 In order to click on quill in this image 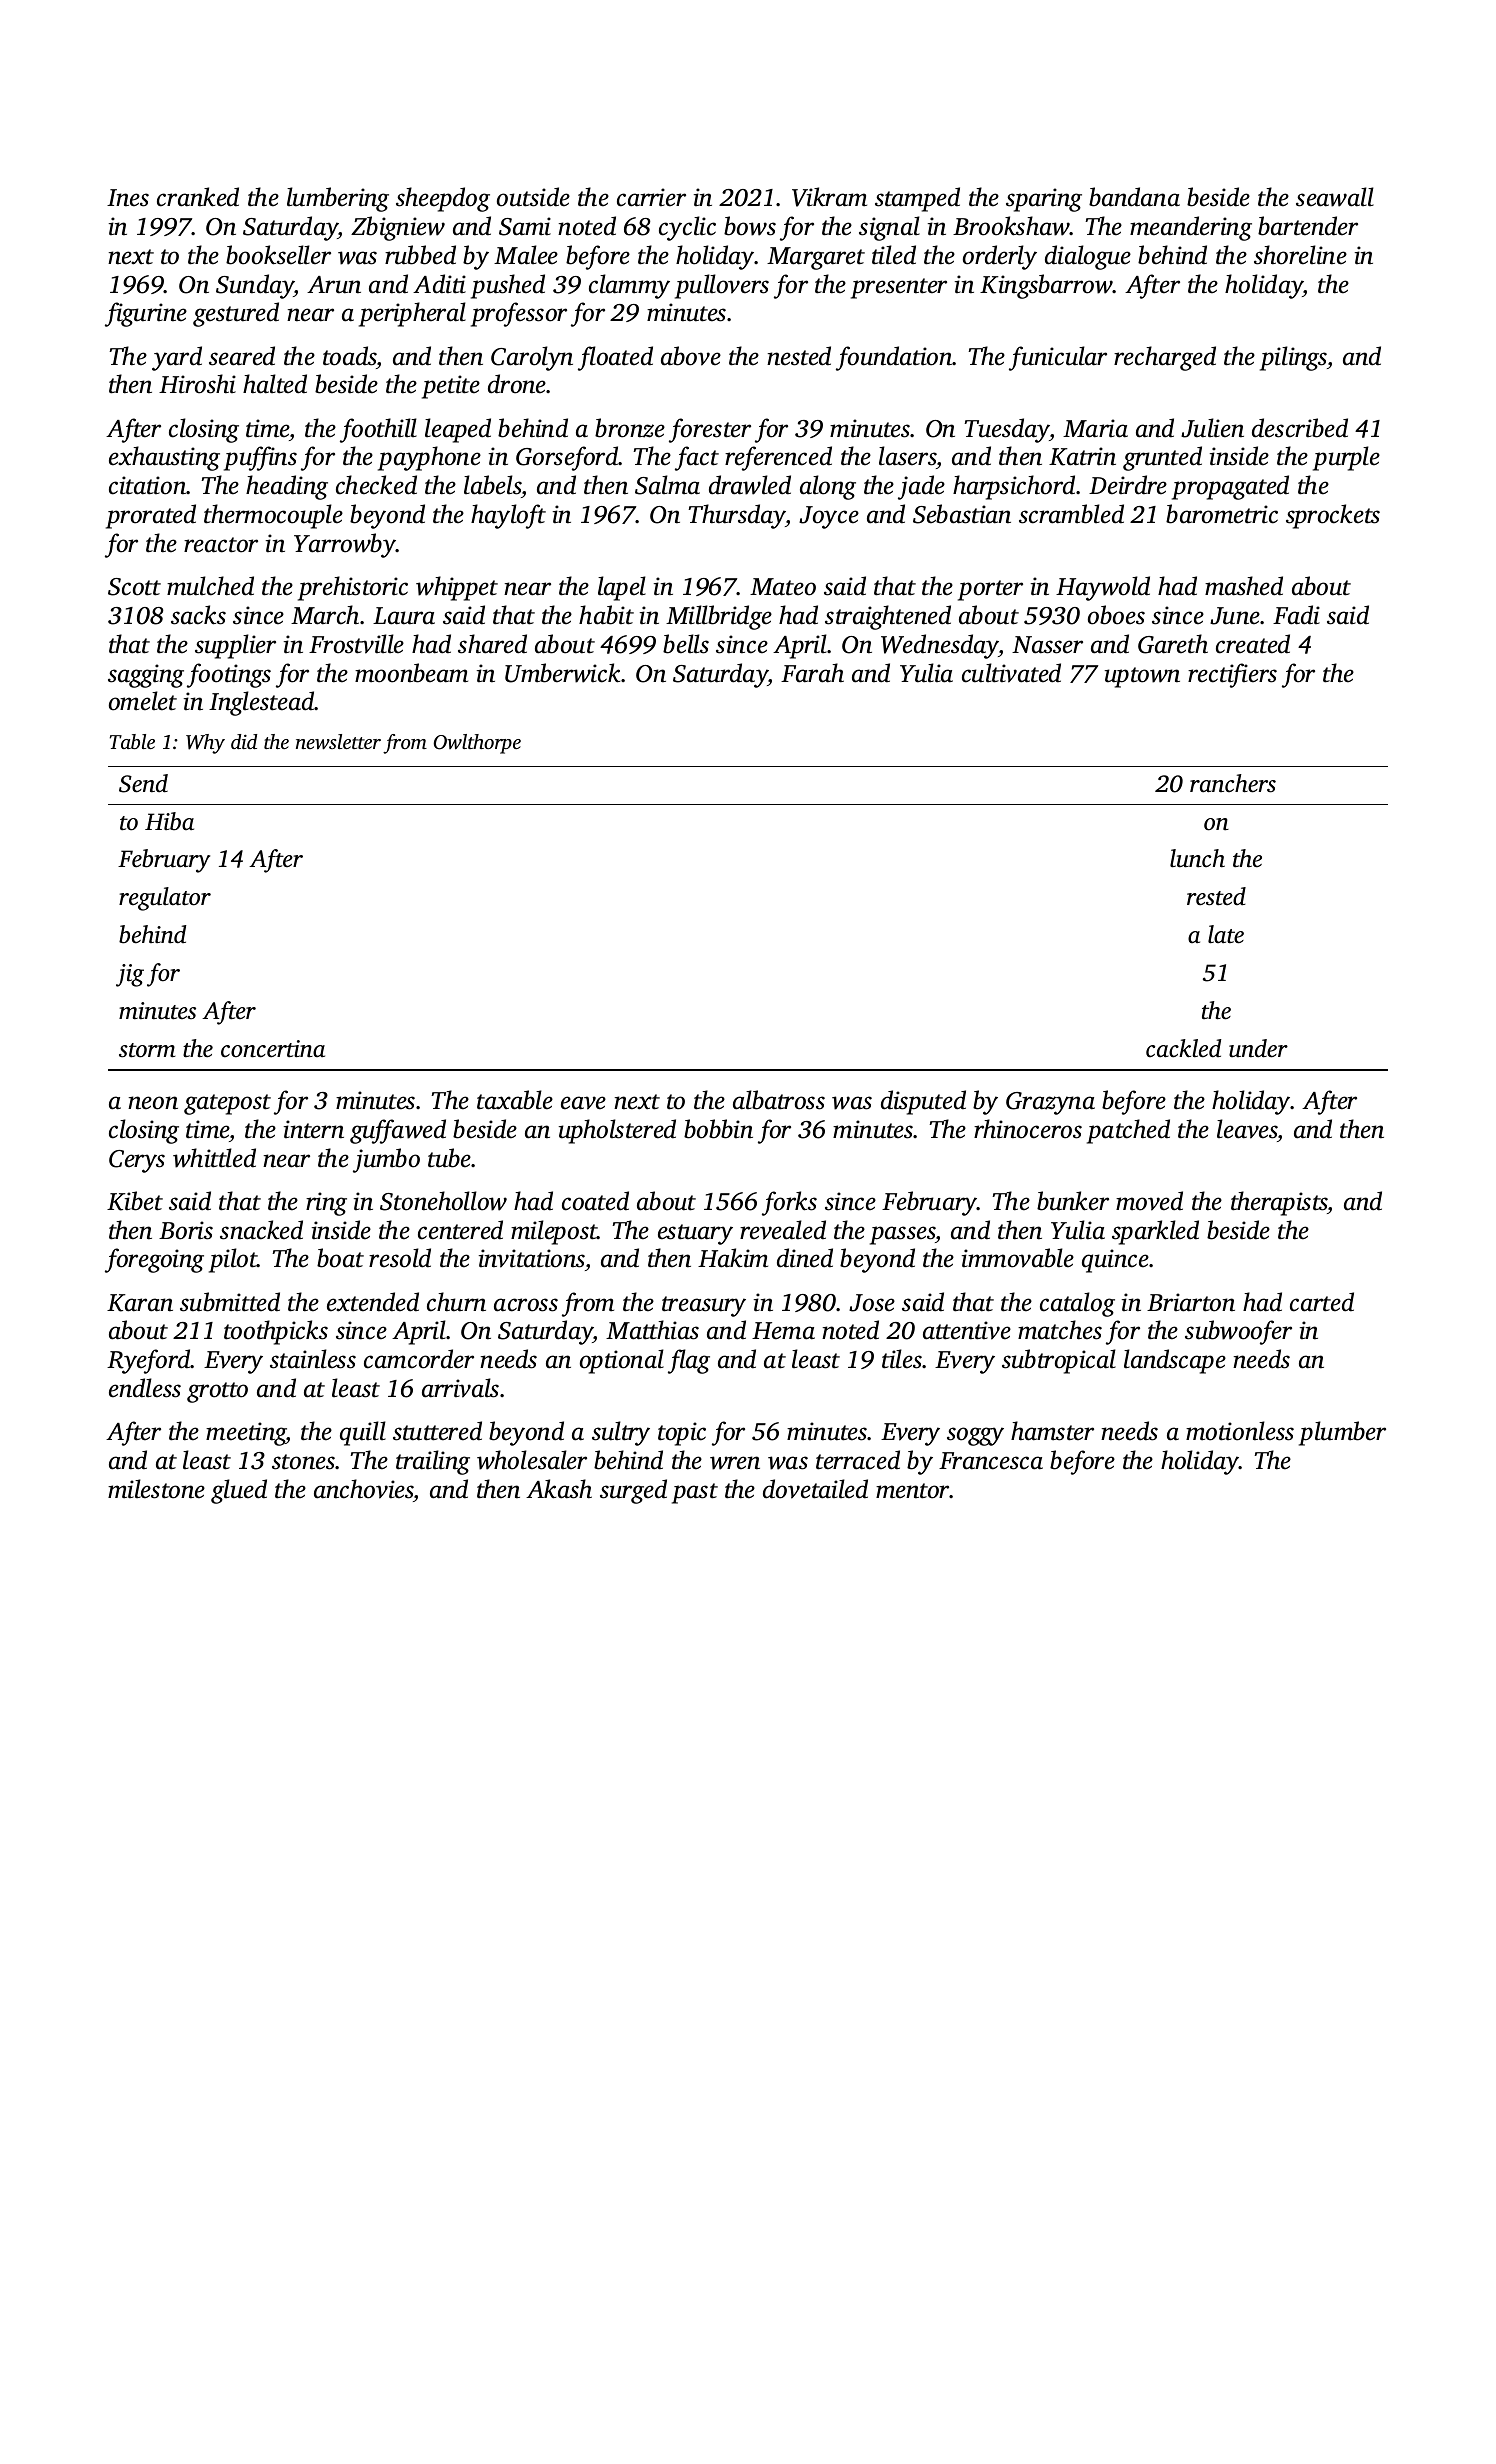, I will do `click(363, 1433)`.
